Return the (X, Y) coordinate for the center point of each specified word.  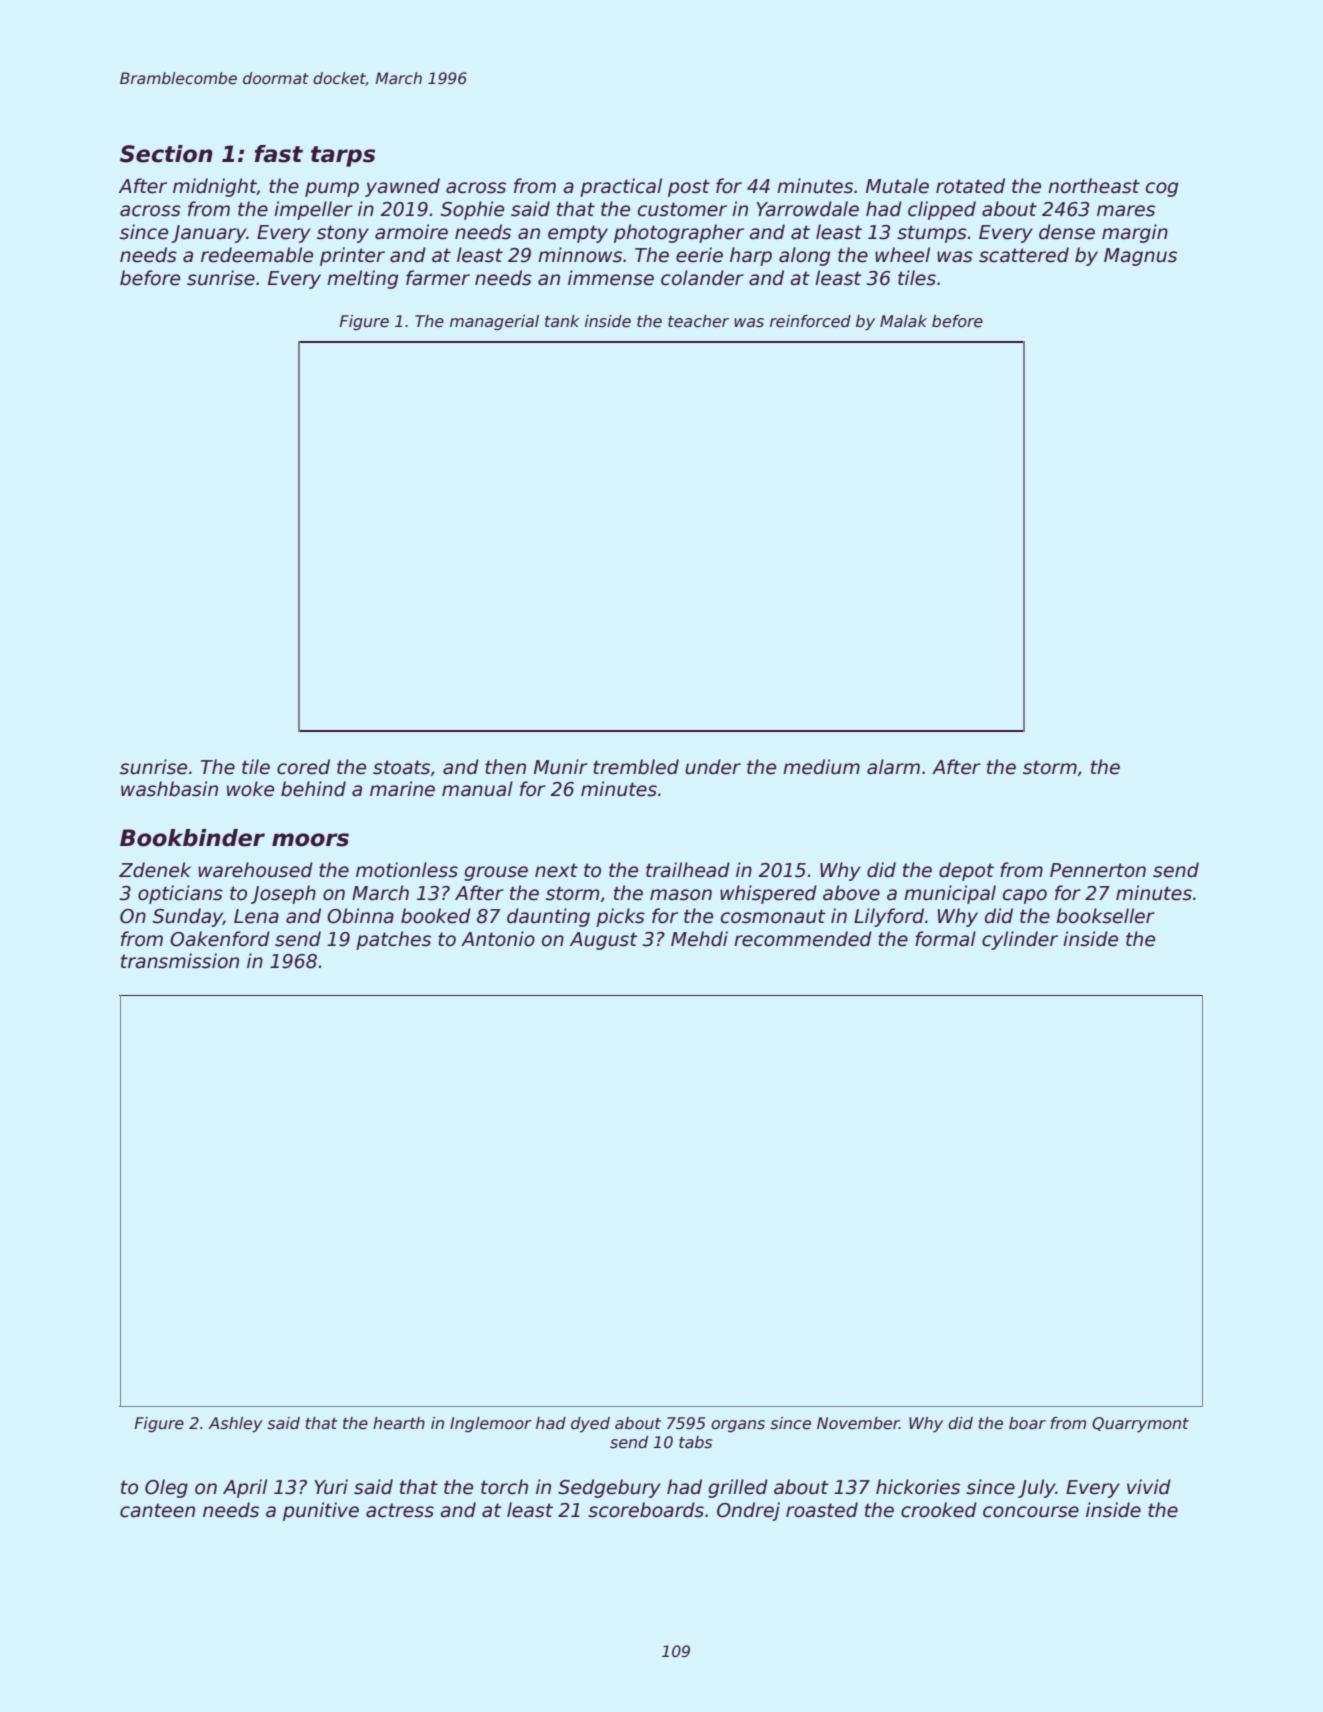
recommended (803, 939)
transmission (180, 961)
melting (362, 279)
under (713, 767)
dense (1067, 232)
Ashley (235, 1425)
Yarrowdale (807, 209)
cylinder (1020, 940)
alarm (893, 767)
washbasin (169, 789)
